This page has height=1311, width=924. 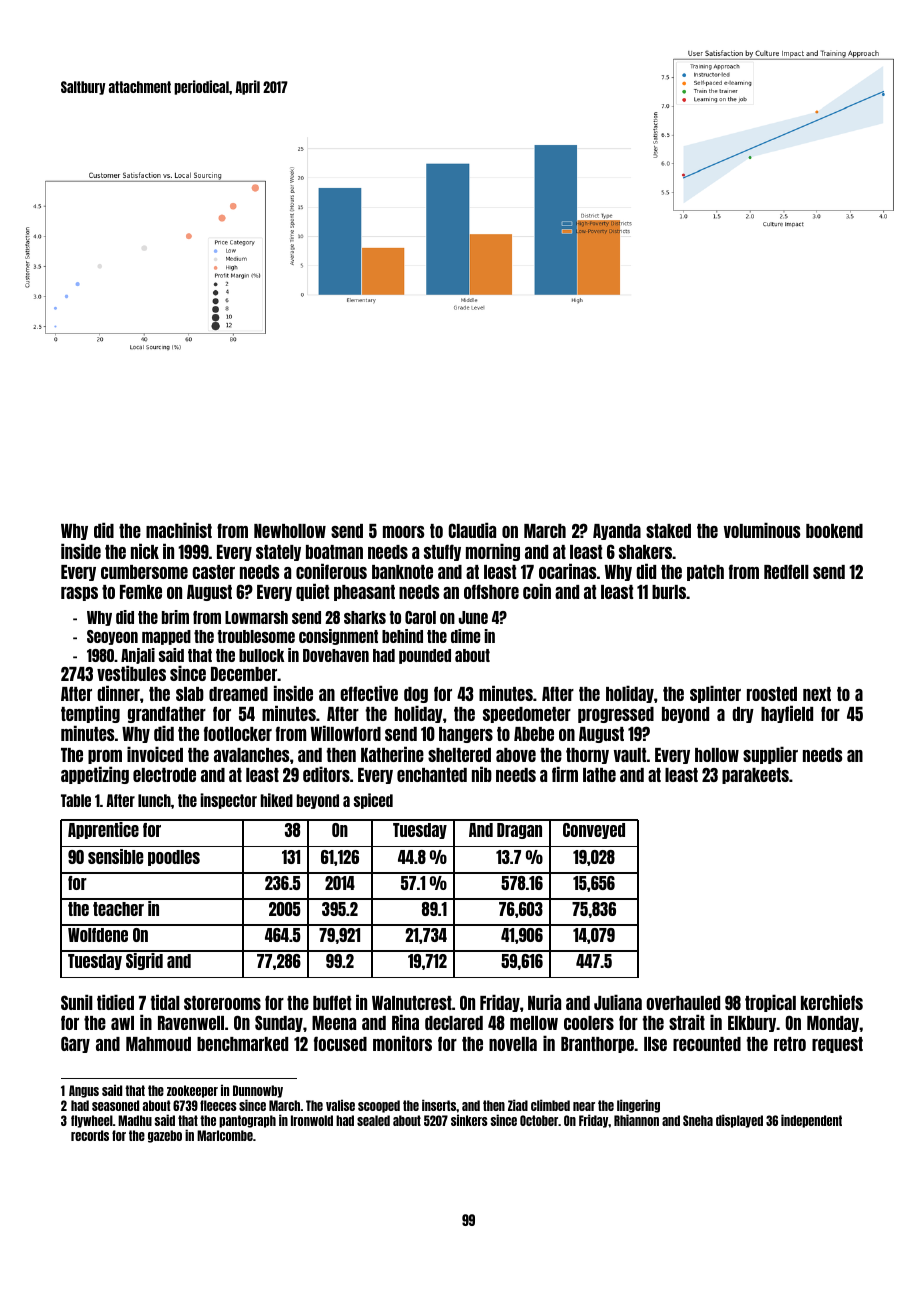 What do you see at coordinates (105, 757) in the page?
I see `prom` at bounding box center [105, 757].
